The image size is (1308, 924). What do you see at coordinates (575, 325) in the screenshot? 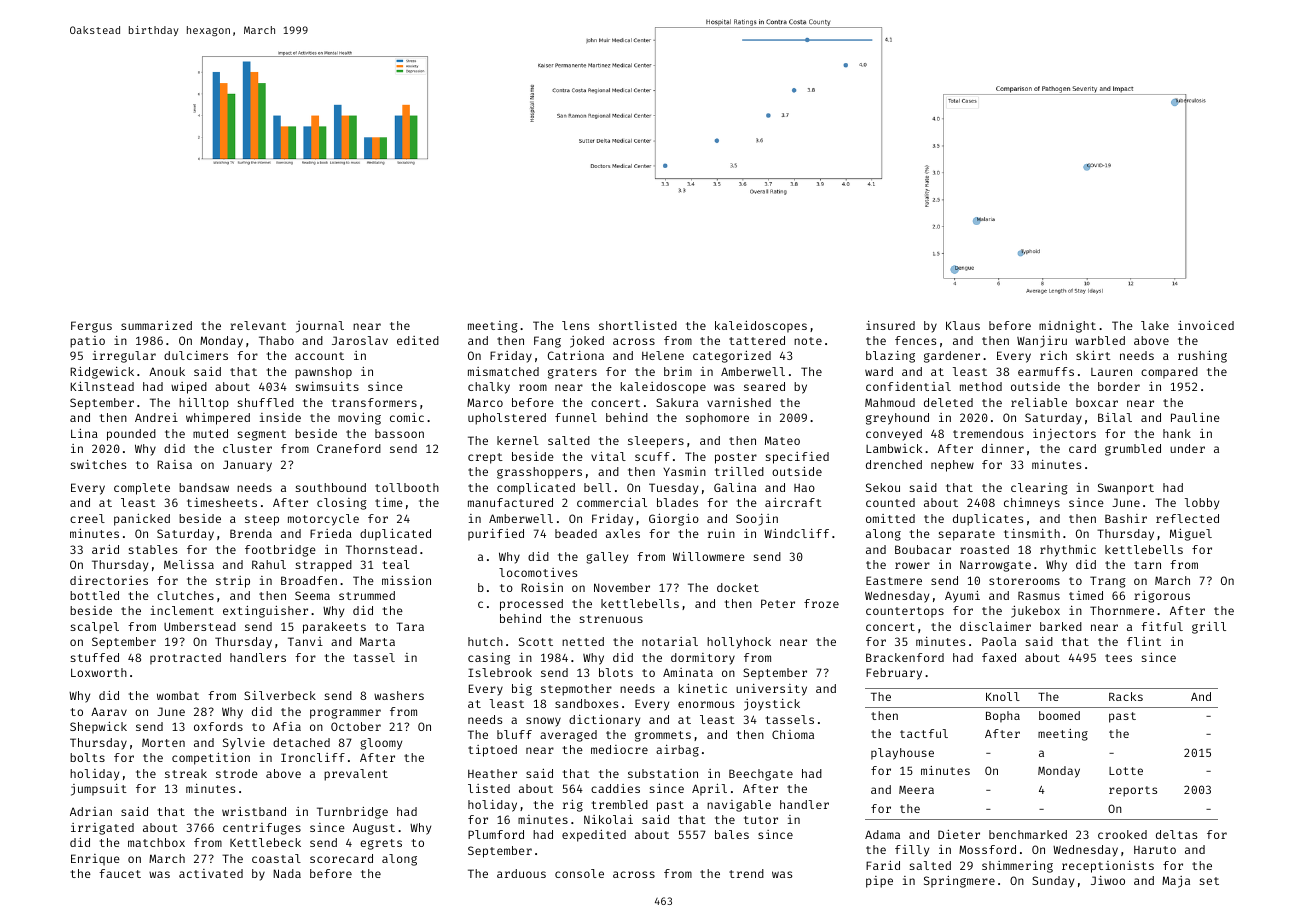
I see `lens` at bounding box center [575, 325].
